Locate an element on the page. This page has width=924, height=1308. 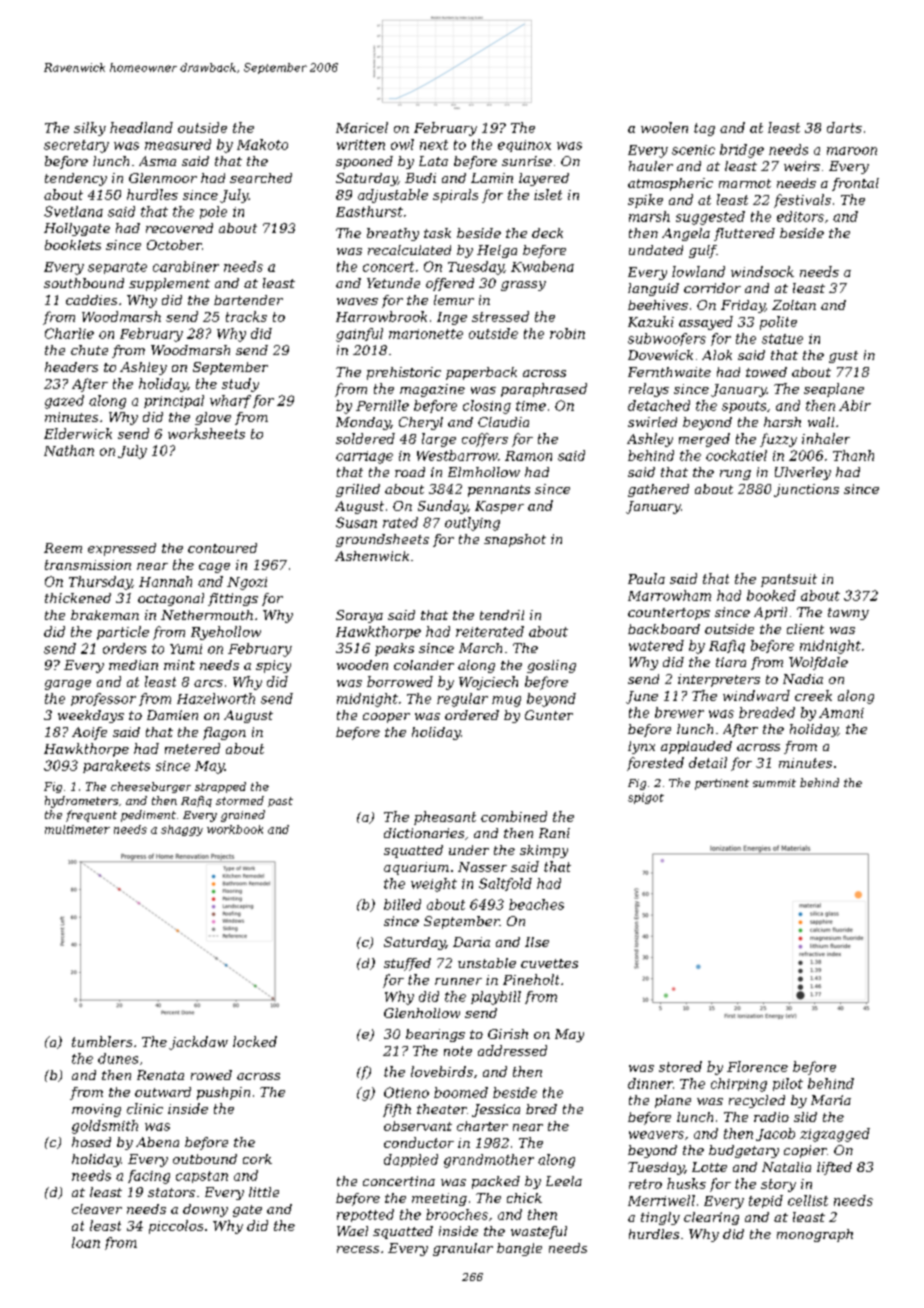
jackdaw is located at coordinates (198, 1043).
